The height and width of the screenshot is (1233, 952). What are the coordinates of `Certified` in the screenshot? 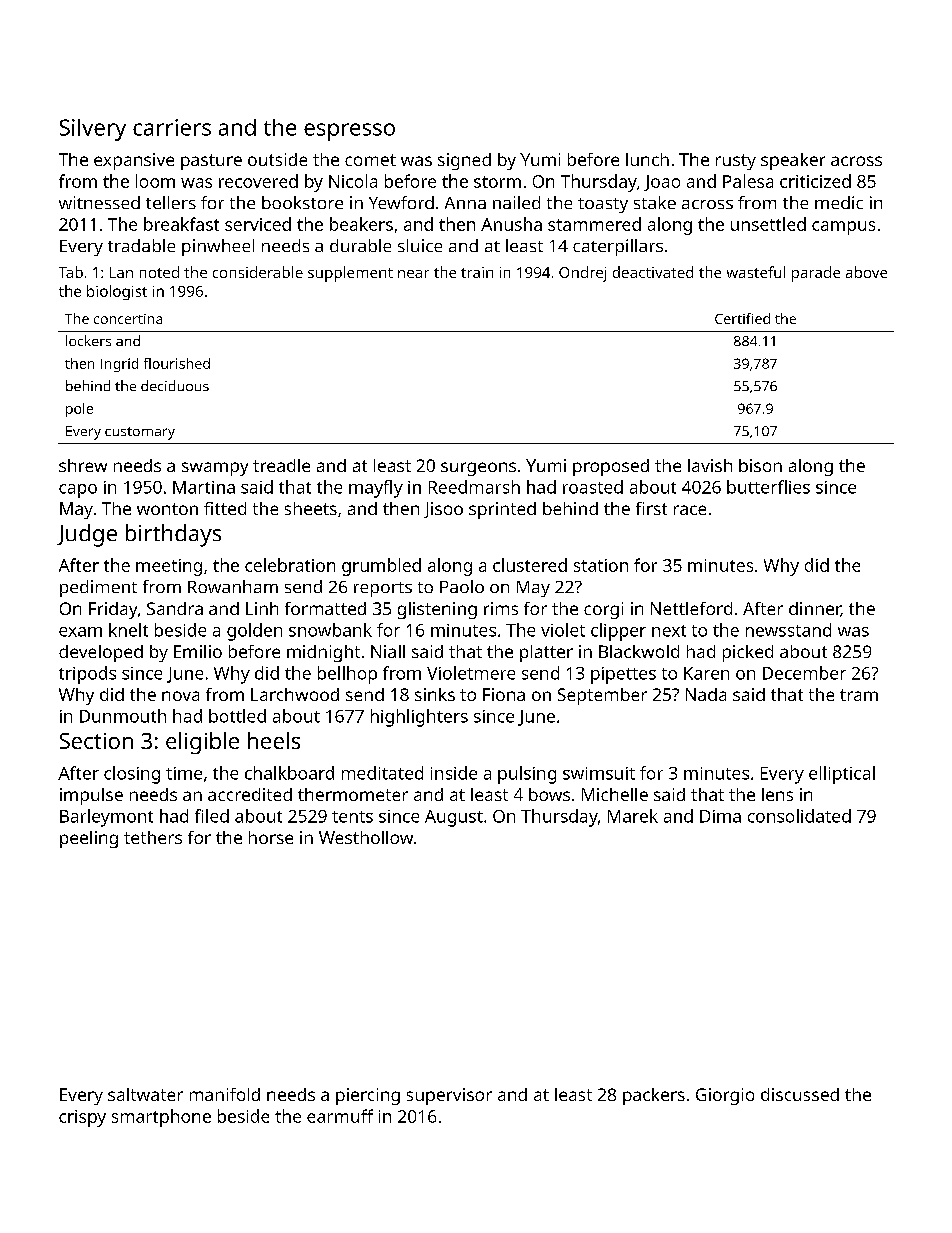 It's located at (742, 318).
